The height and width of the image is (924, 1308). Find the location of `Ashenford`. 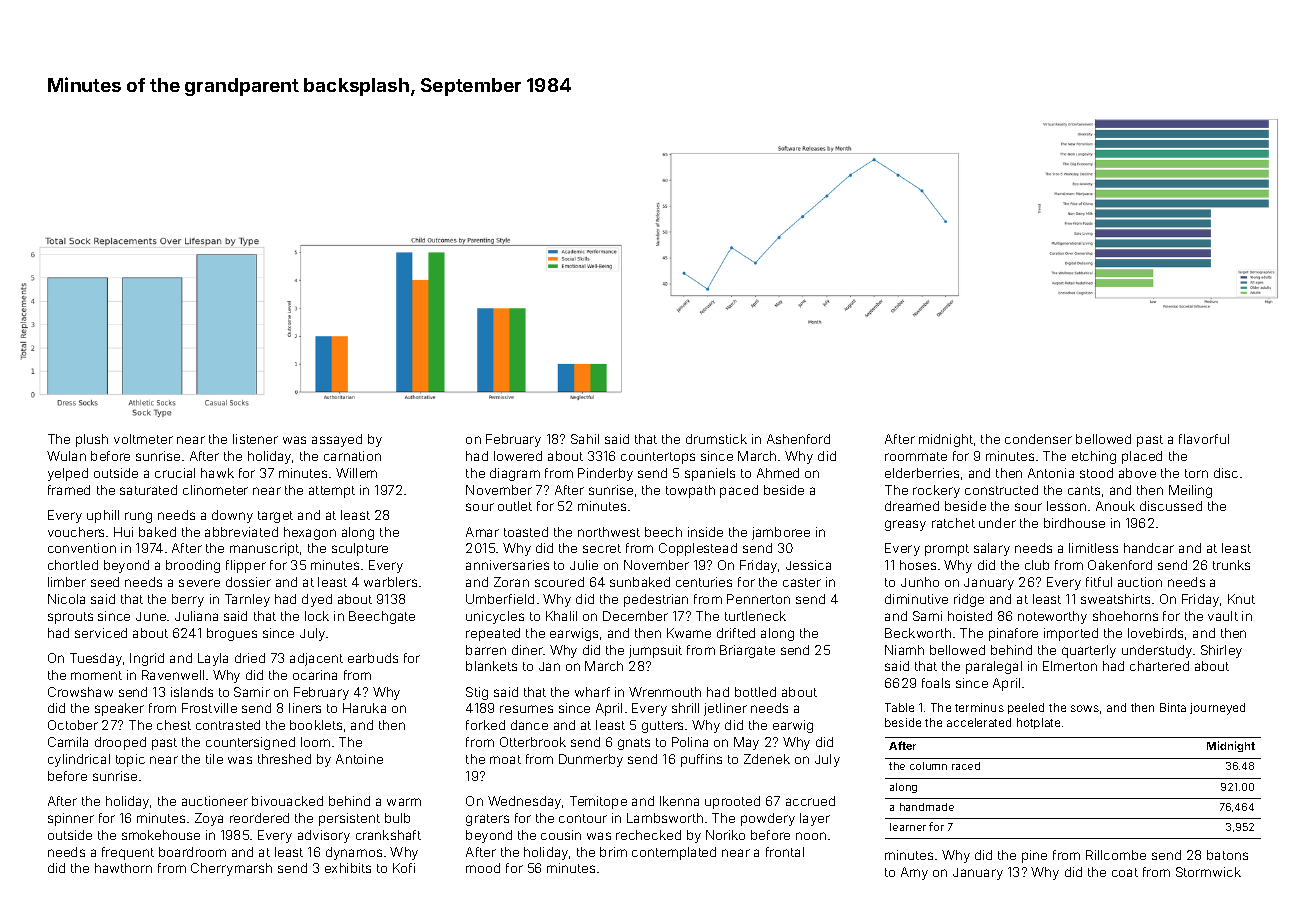

Ashenford is located at coordinates (798, 439).
